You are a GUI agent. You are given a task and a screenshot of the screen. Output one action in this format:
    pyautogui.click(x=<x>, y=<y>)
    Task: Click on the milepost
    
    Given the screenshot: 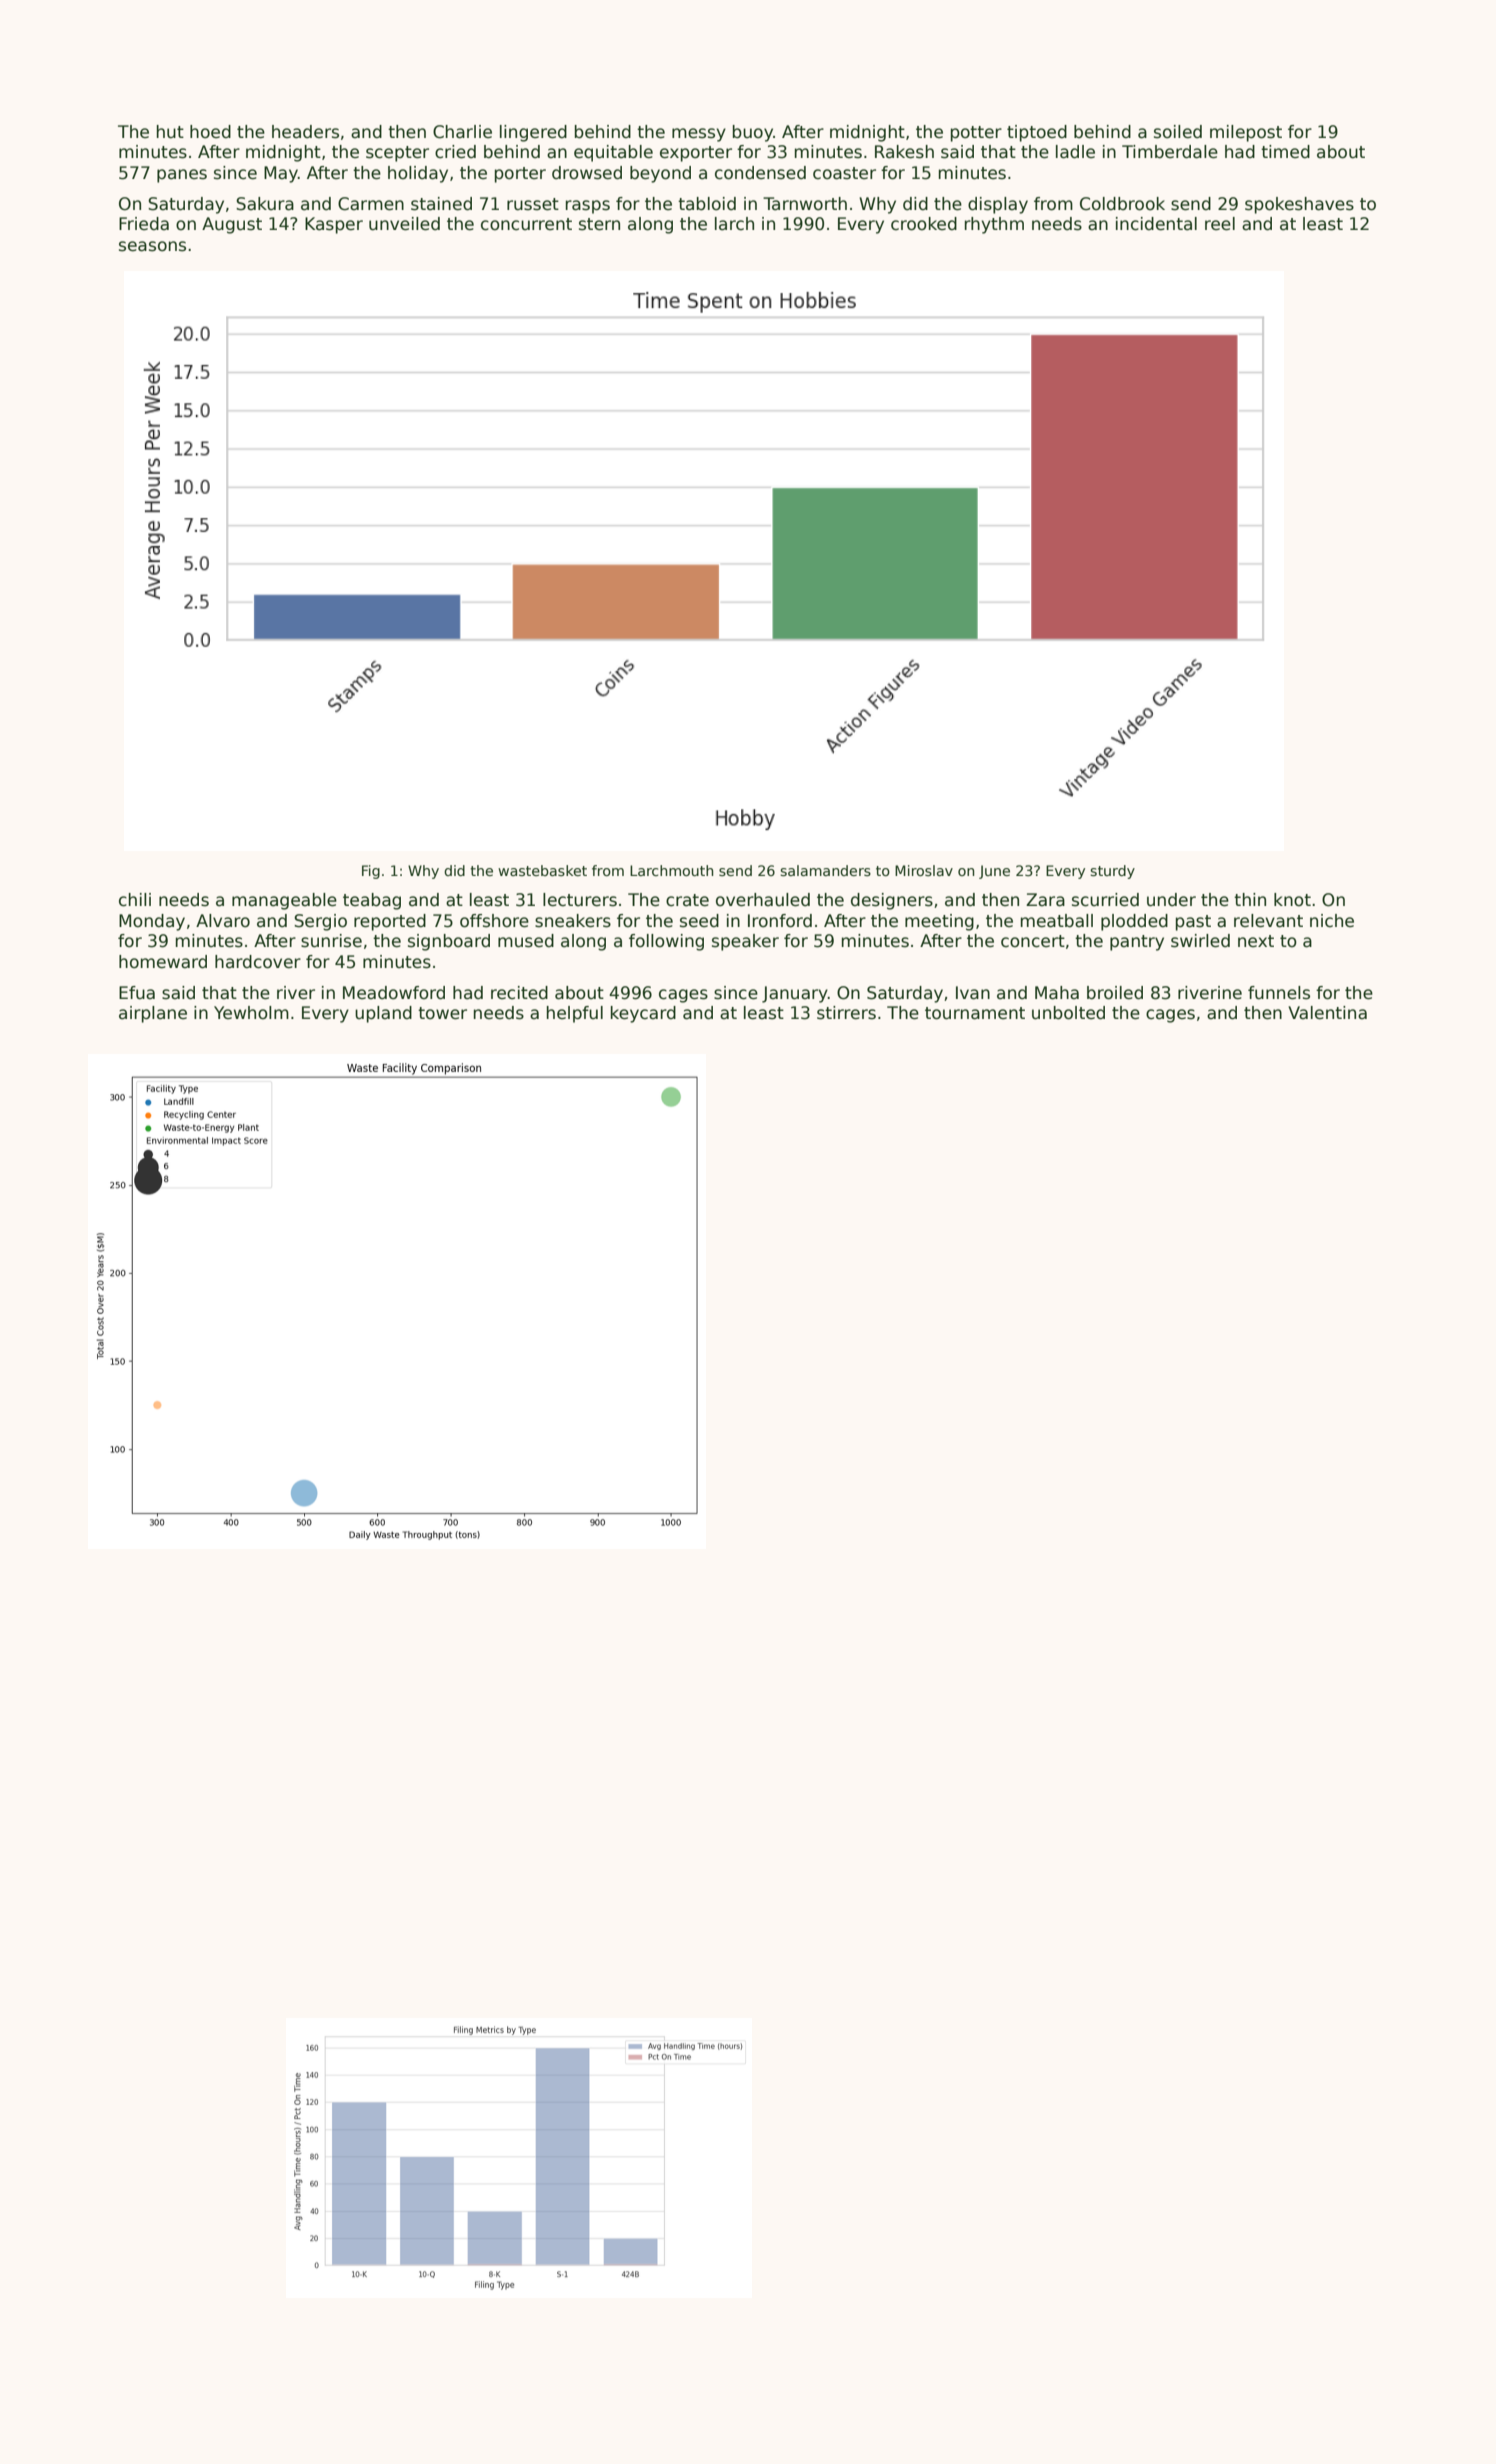 What is the action you would take?
    pyautogui.click(x=1246, y=133)
